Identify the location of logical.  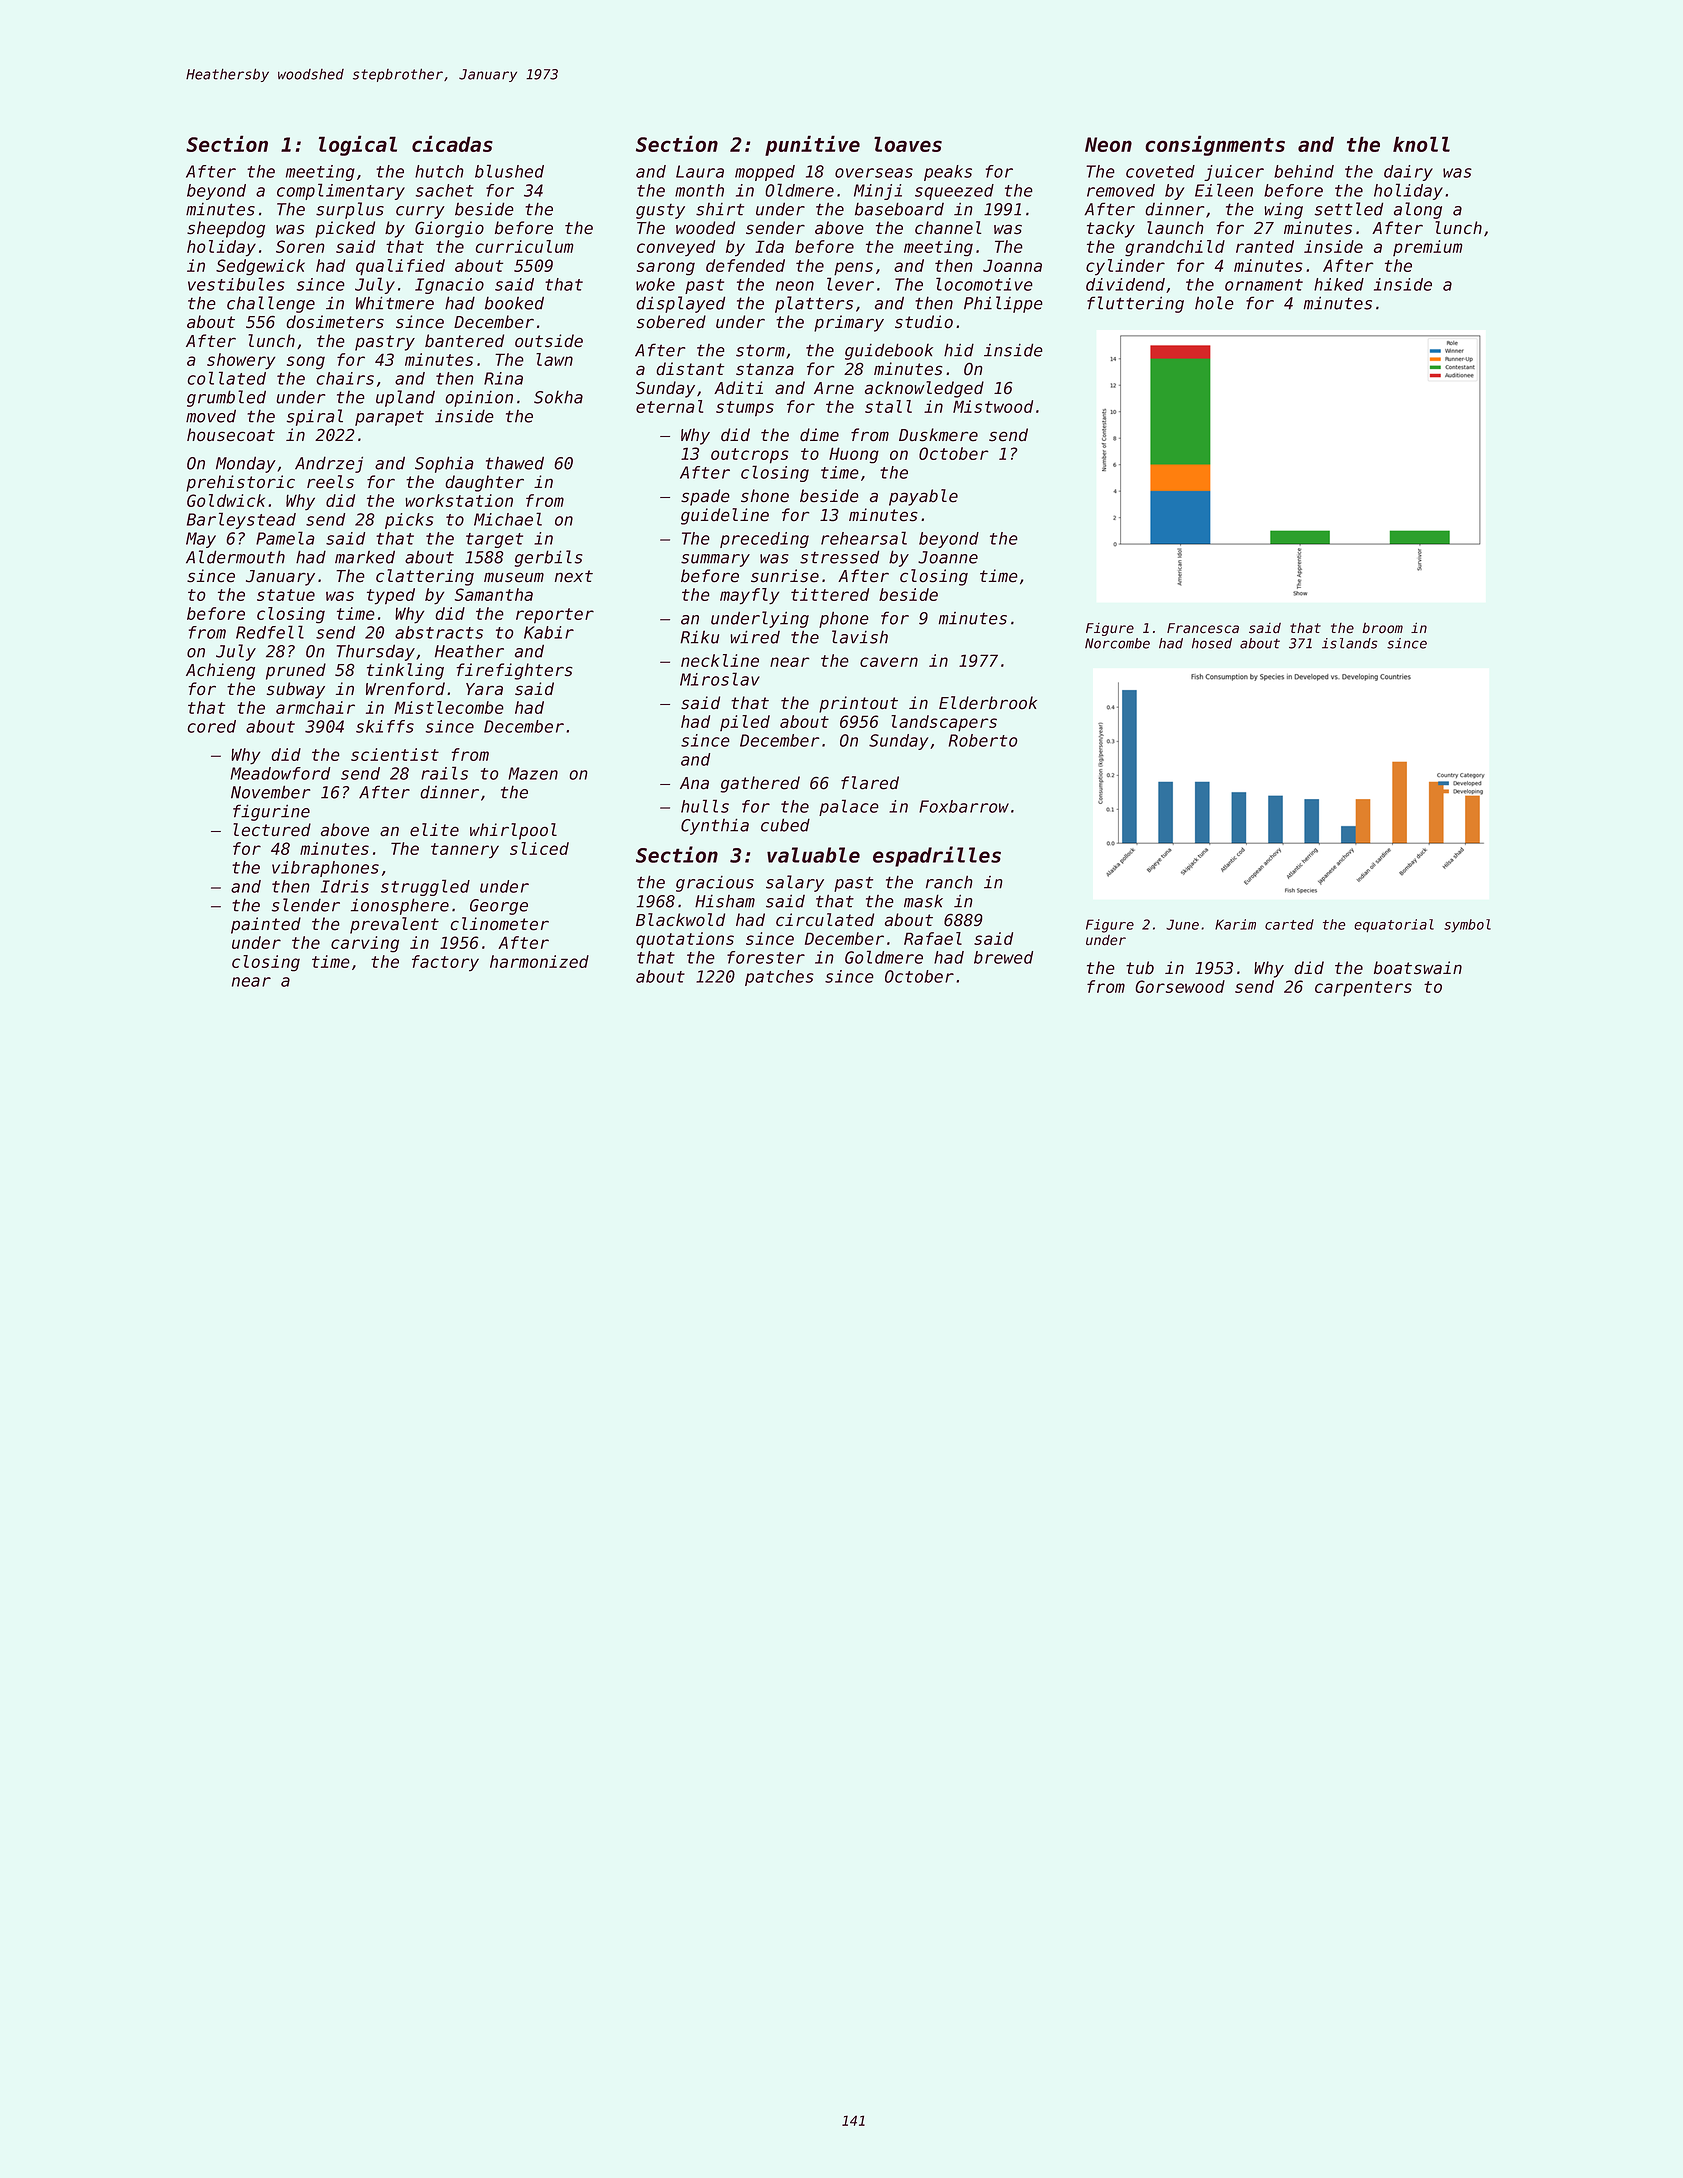
(358, 145).
